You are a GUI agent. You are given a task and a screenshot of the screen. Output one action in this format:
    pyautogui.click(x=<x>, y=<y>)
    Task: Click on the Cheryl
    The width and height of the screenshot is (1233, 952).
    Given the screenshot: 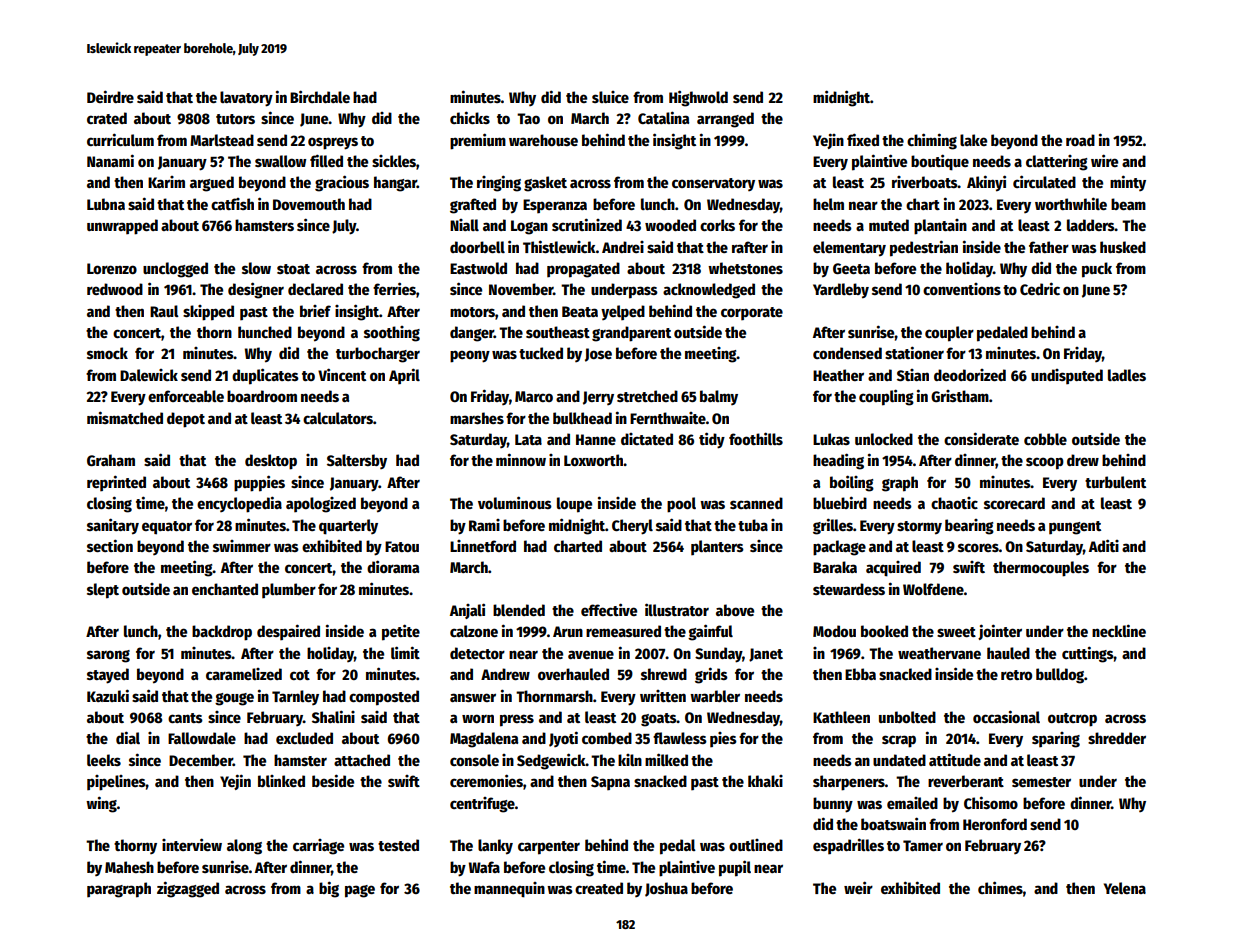 What is the action you would take?
    pyautogui.click(x=632, y=527)
